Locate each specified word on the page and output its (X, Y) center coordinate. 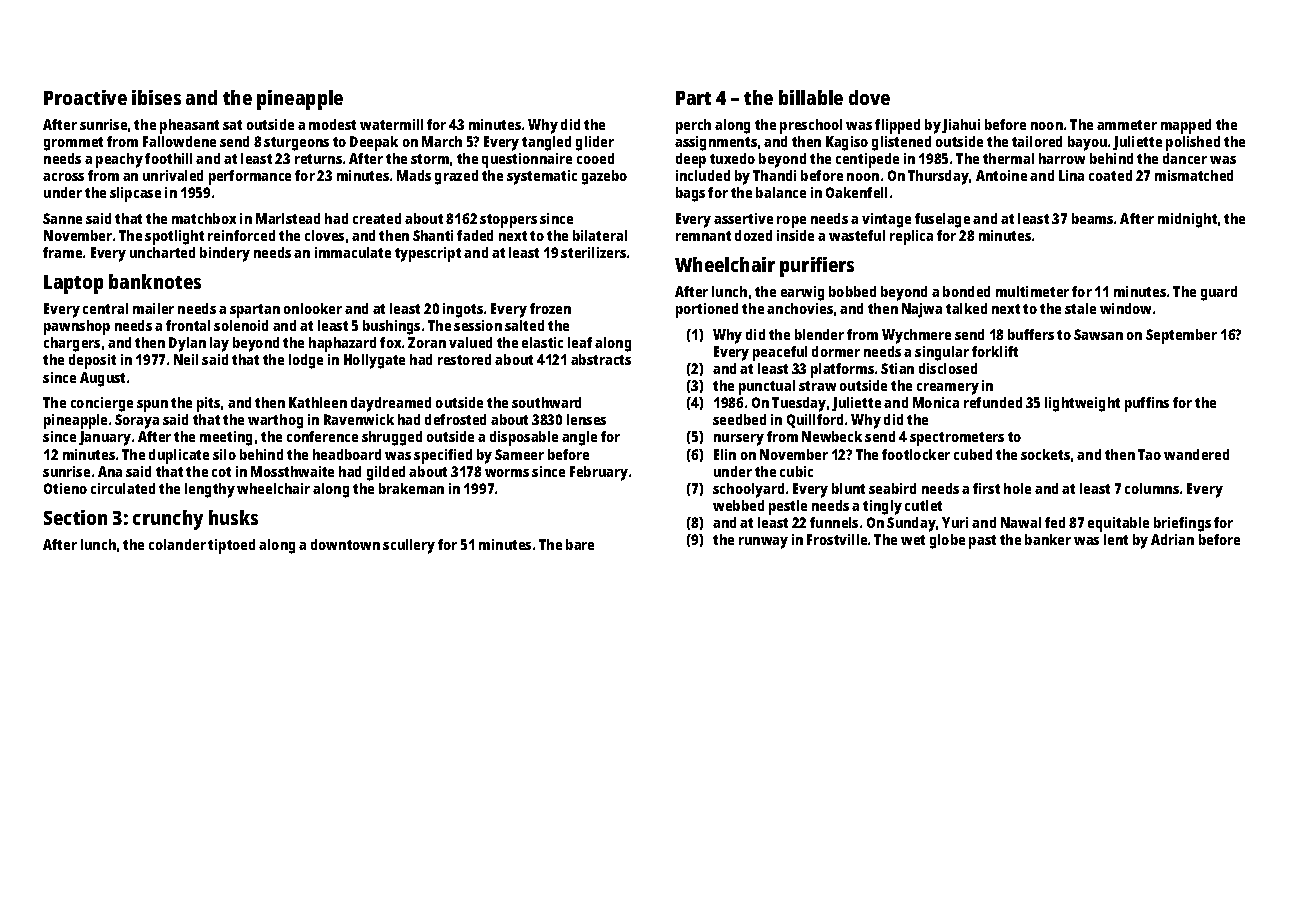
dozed (753, 235)
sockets (1045, 454)
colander (177, 544)
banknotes (155, 281)
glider (595, 143)
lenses (586, 419)
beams (1092, 218)
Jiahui (961, 126)
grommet (73, 144)
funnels (834, 522)
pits (208, 404)
